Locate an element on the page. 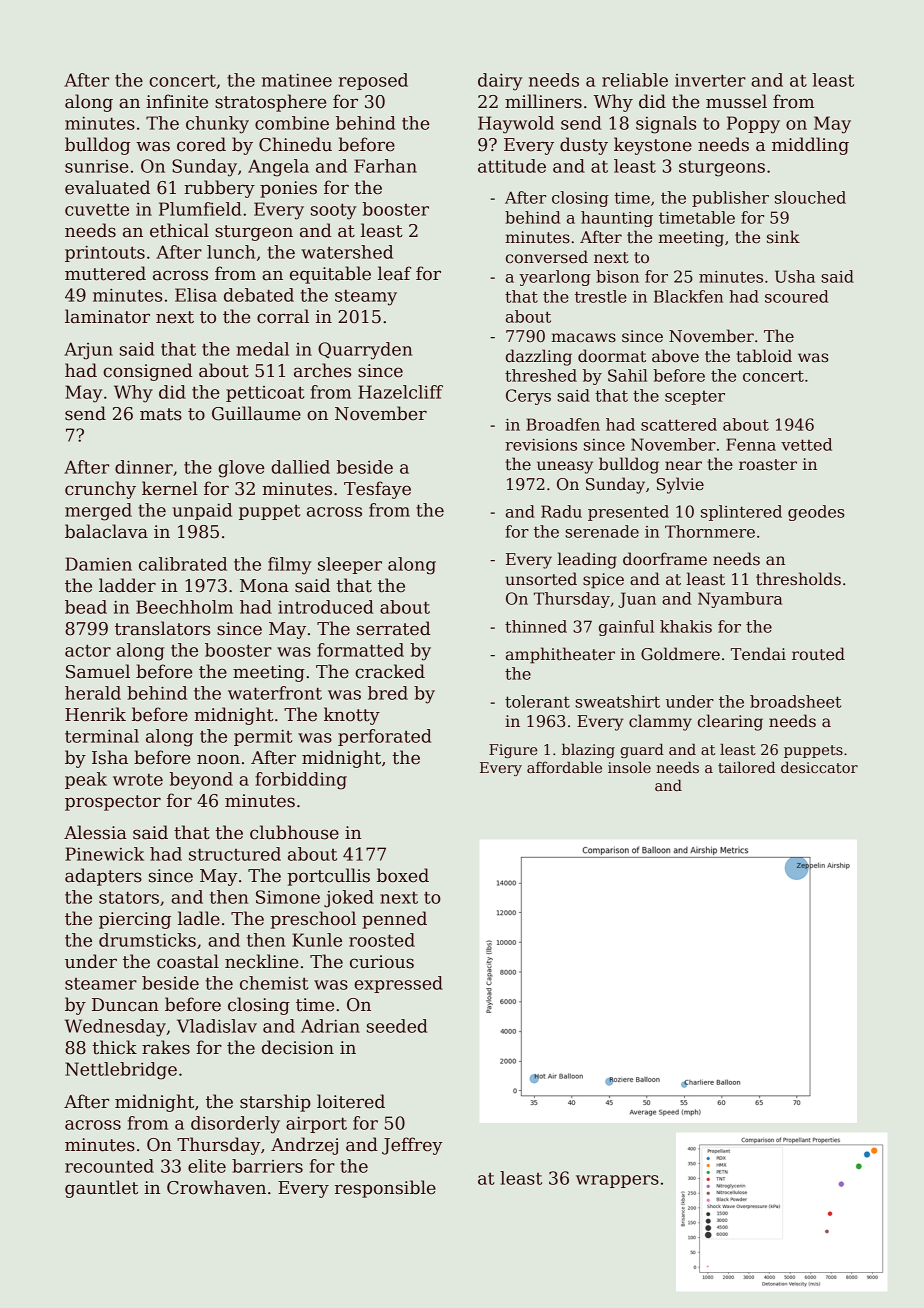  doormat is located at coordinates (612, 356).
